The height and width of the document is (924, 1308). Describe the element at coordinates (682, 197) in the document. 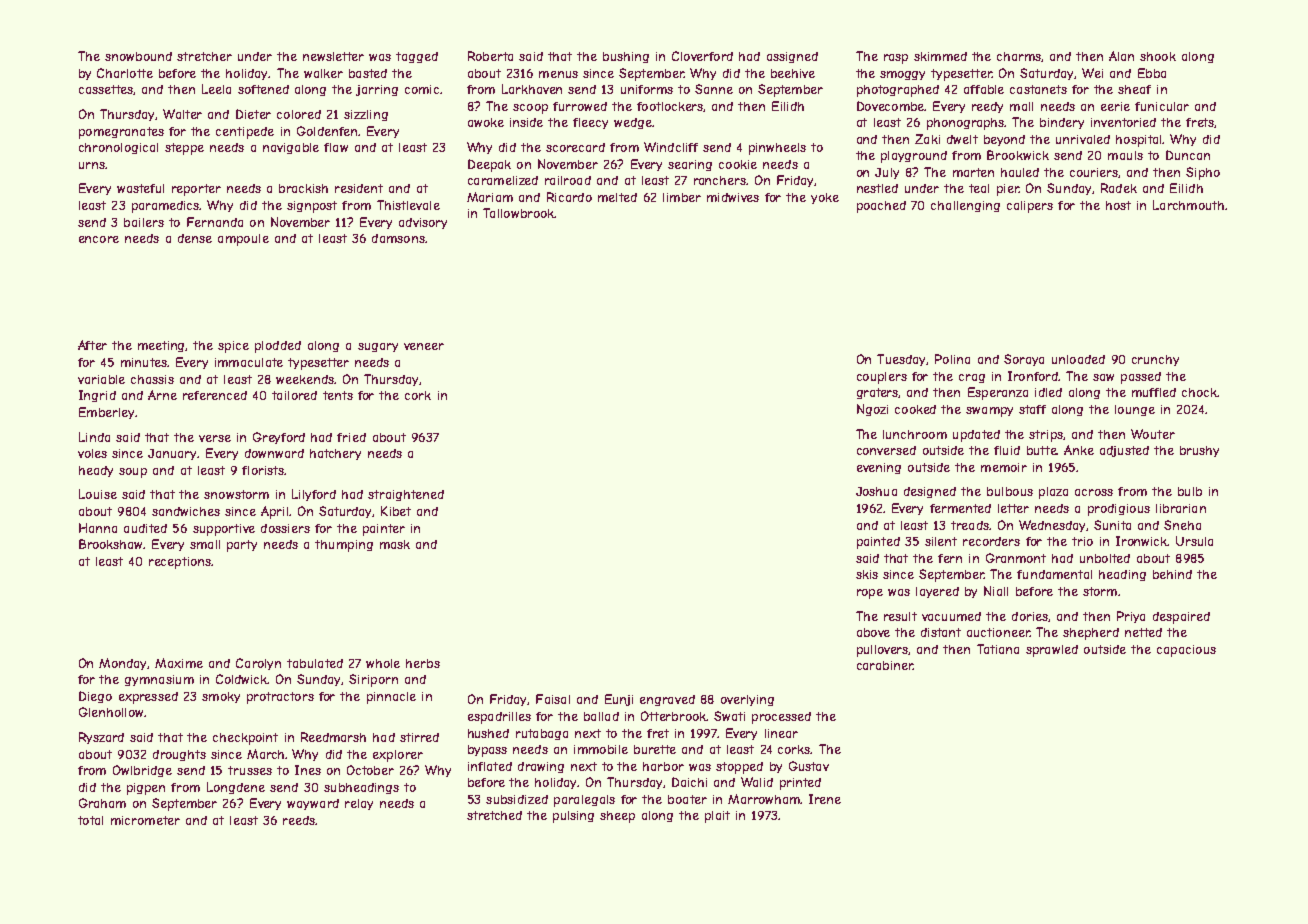

I see `limber` at that location.
